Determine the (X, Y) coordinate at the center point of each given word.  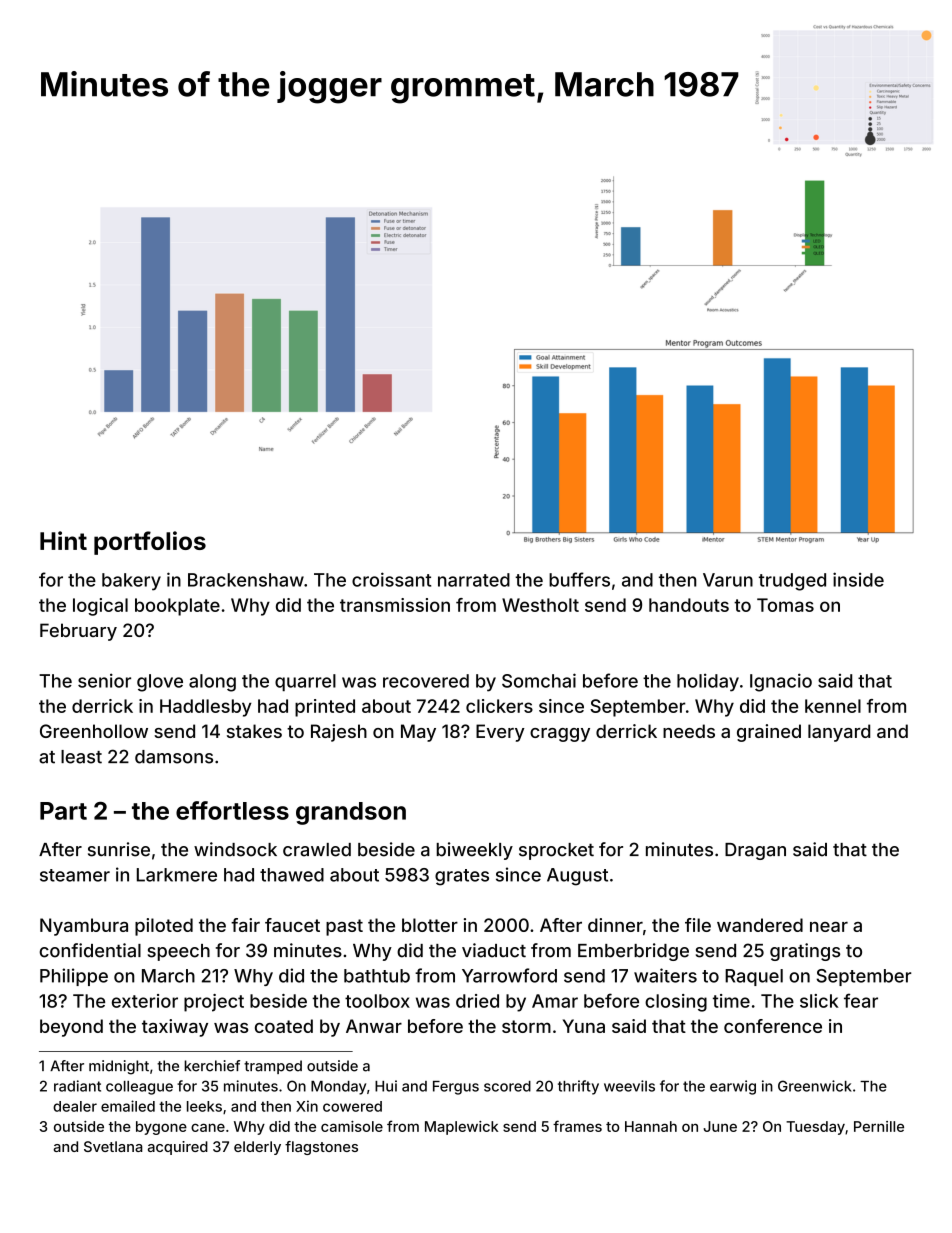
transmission (395, 605)
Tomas (785, 605)
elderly (257, 1148)
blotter (430, 925)
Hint (63, 540)
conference (773, 1026)
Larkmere (177, 875)
